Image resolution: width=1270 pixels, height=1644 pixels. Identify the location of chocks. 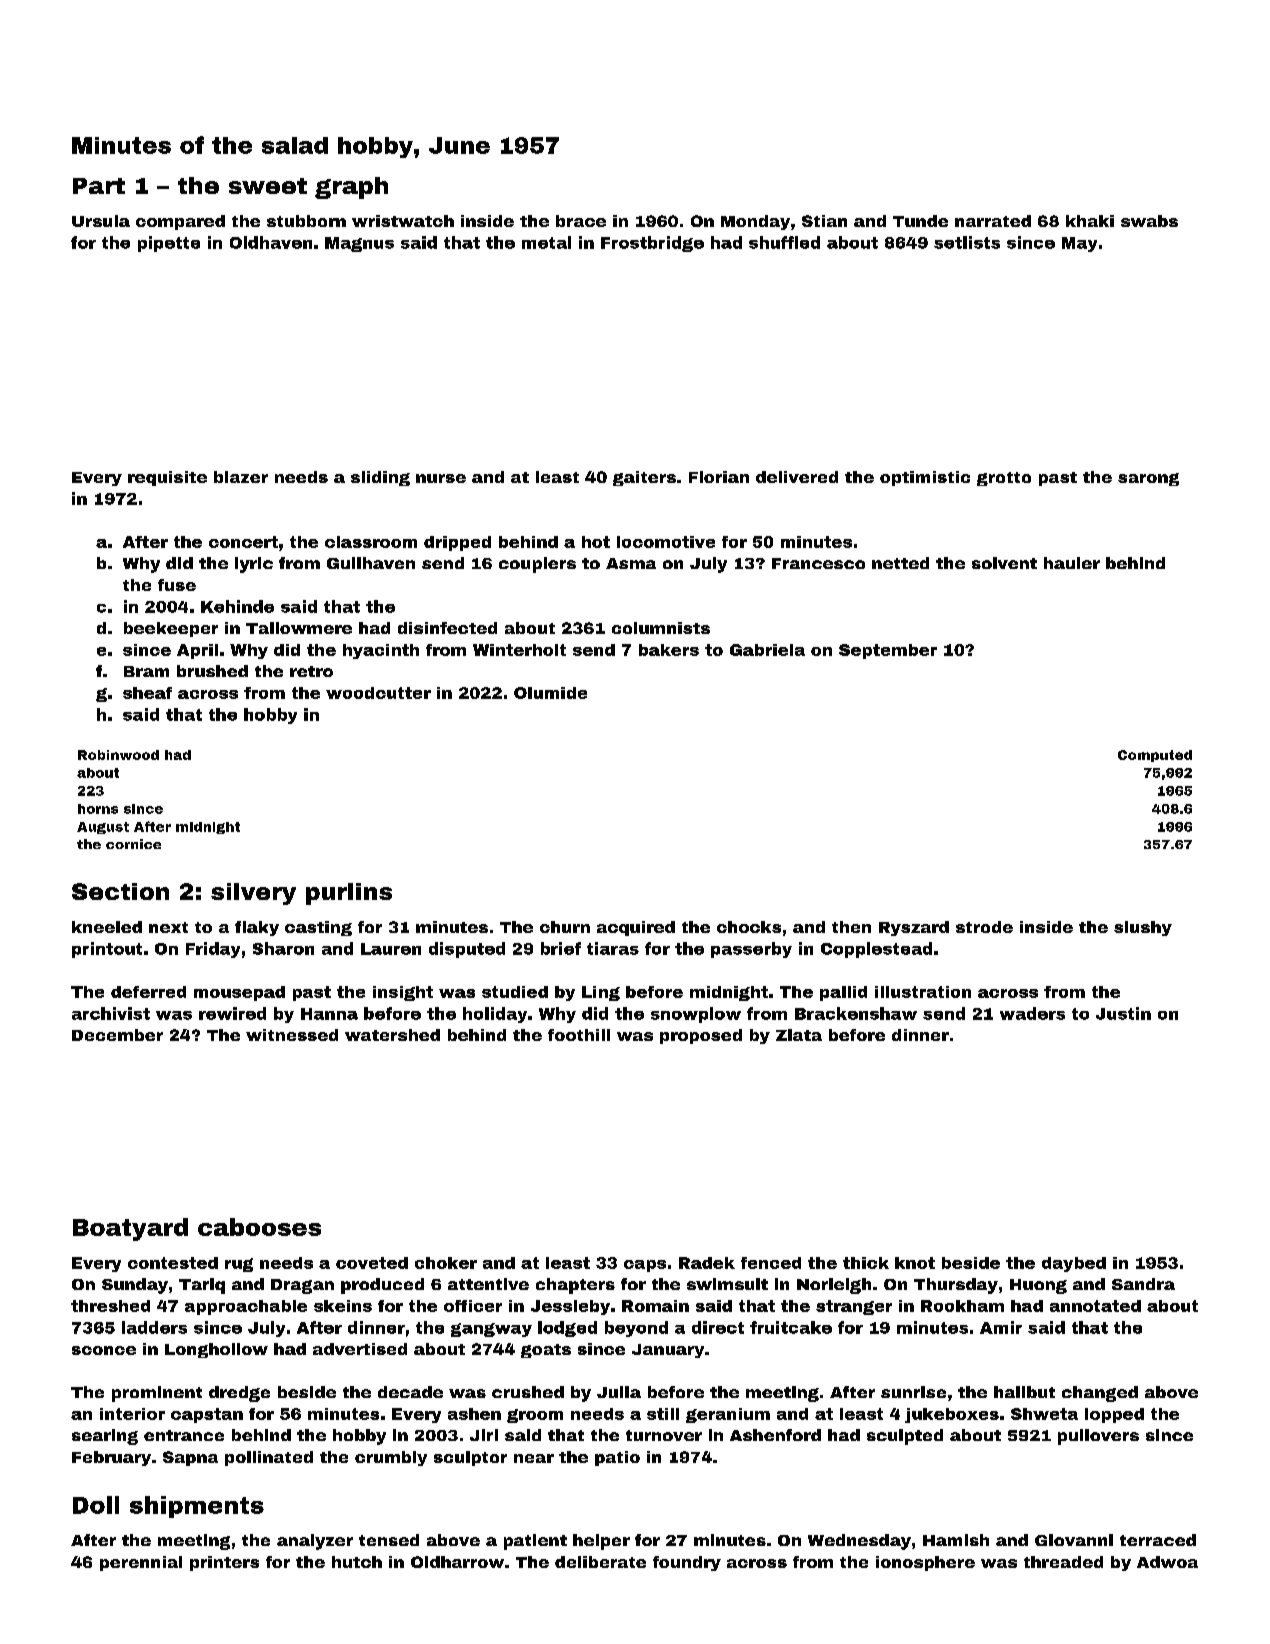
(749, 927).
